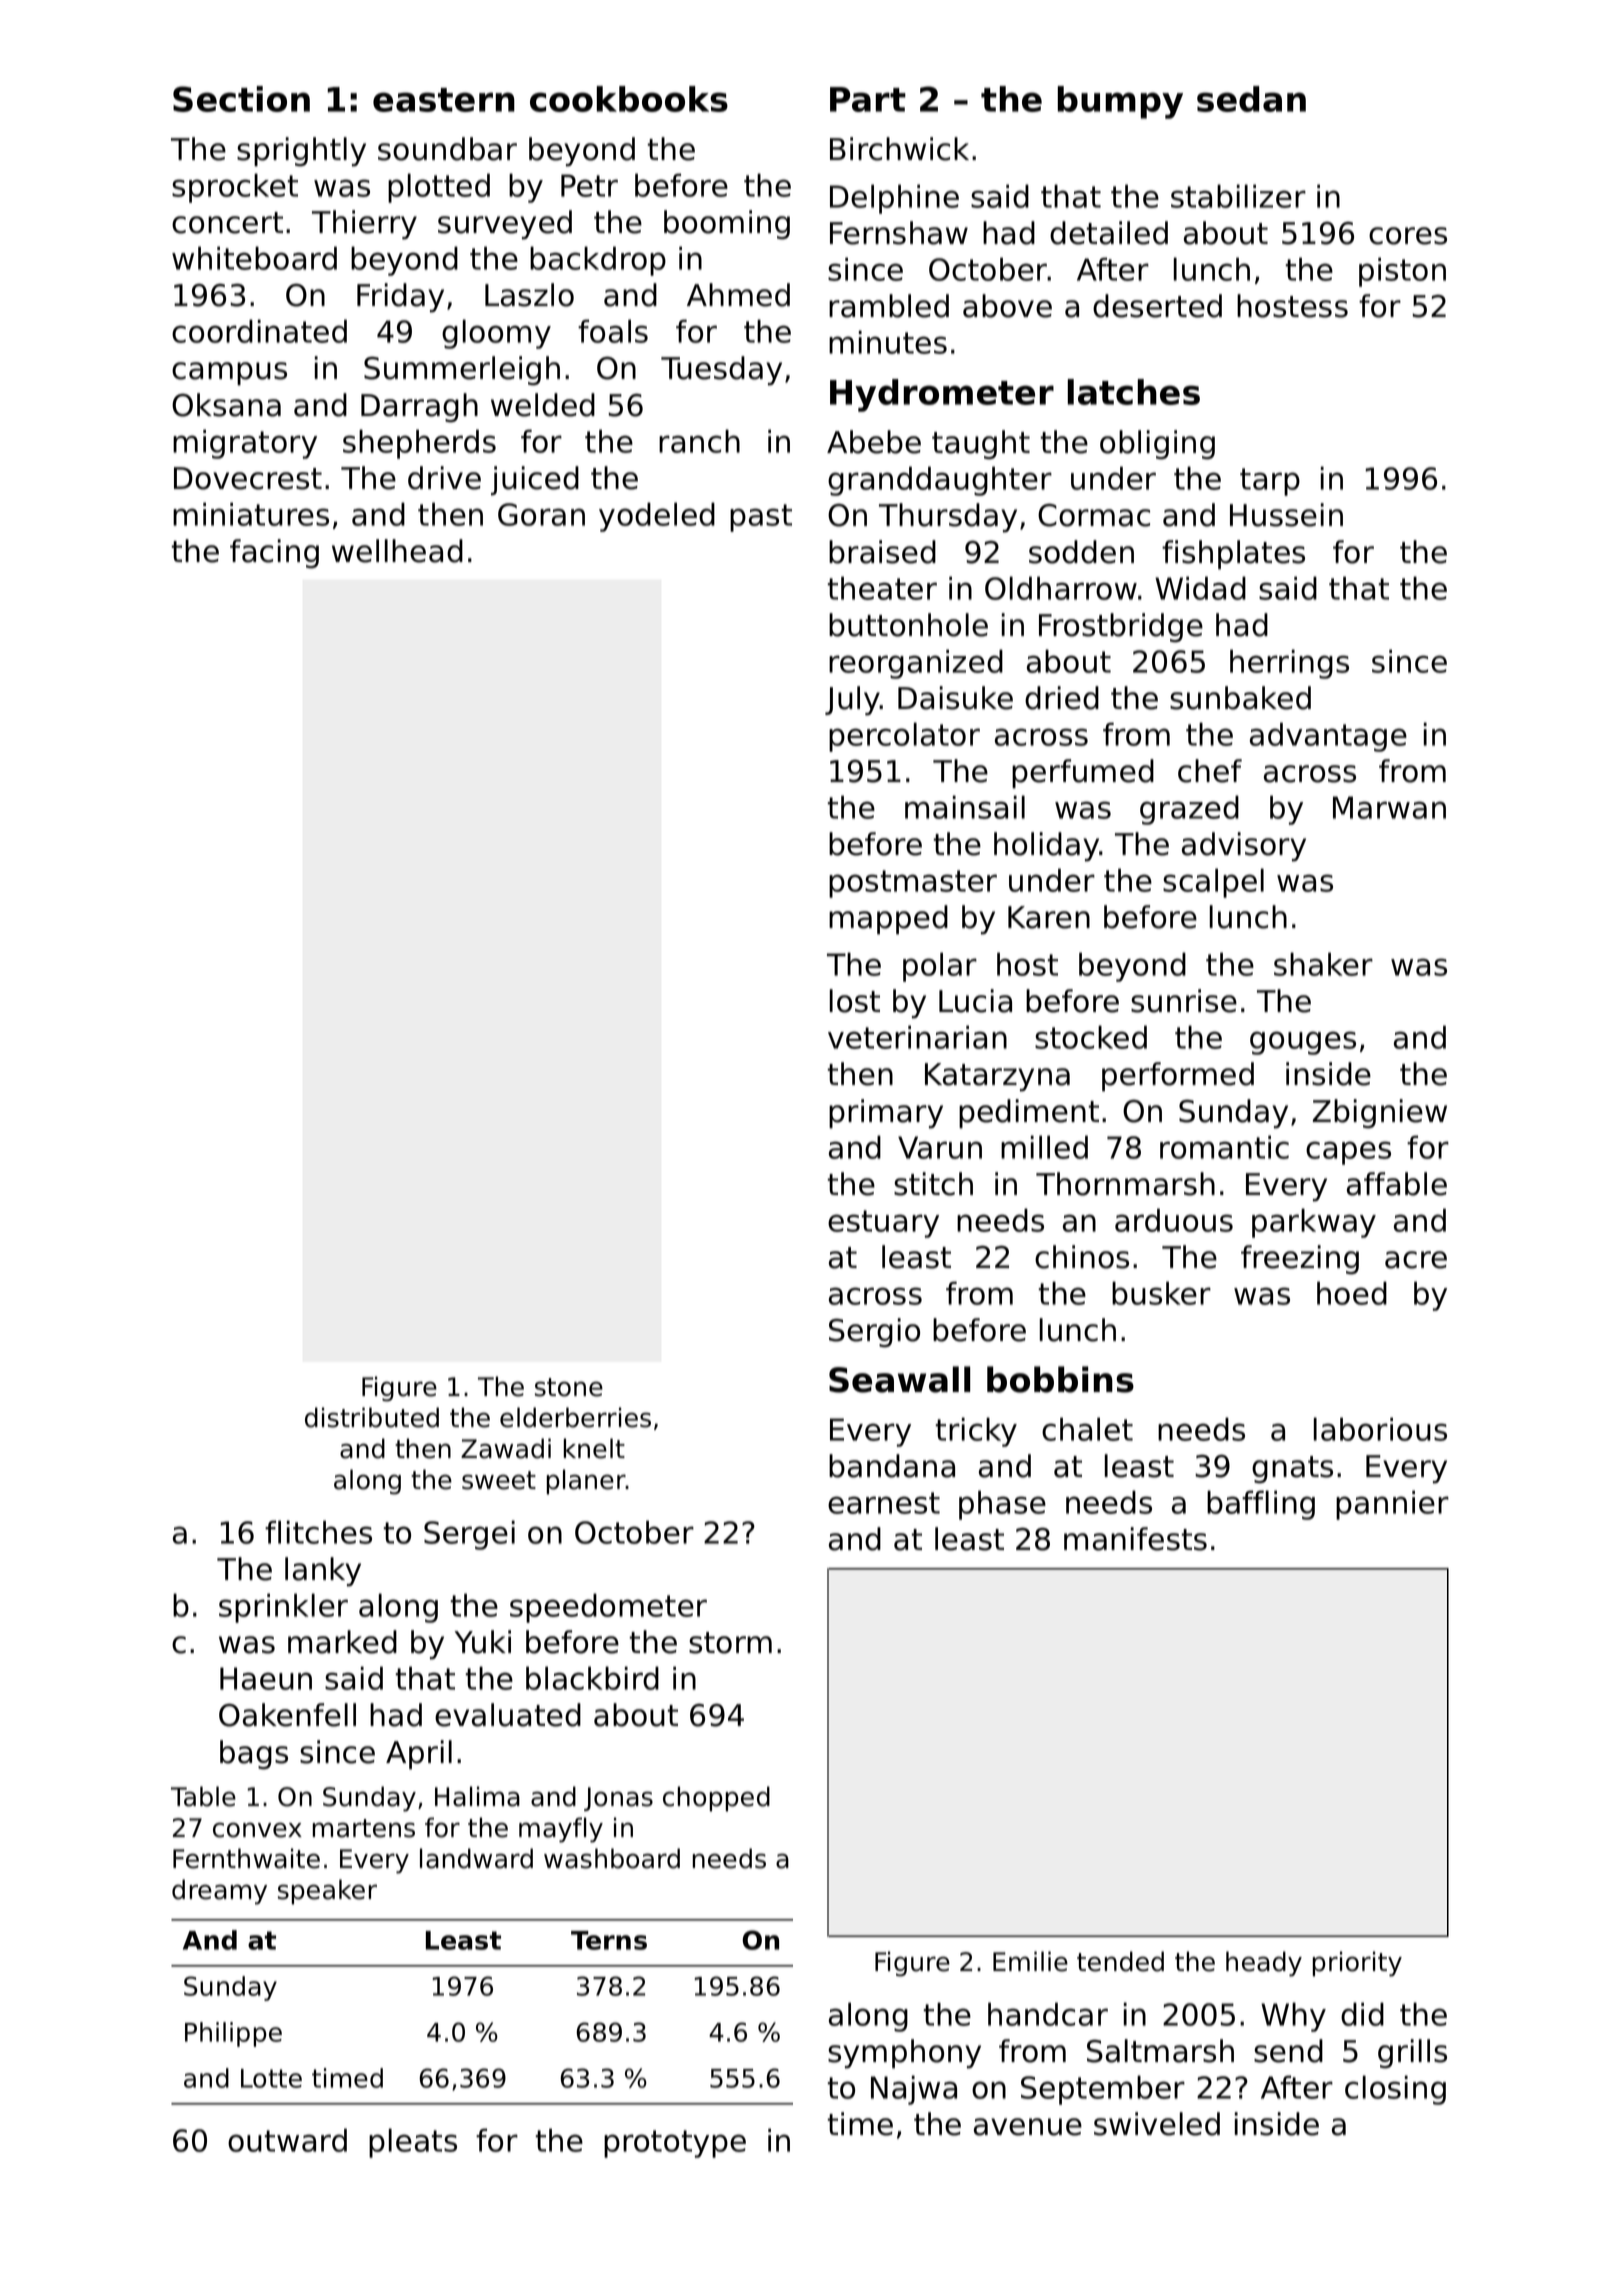 The width and height of the screenshot is (1620, 2292). I want to click on Birchwick, so click(899, 149).
